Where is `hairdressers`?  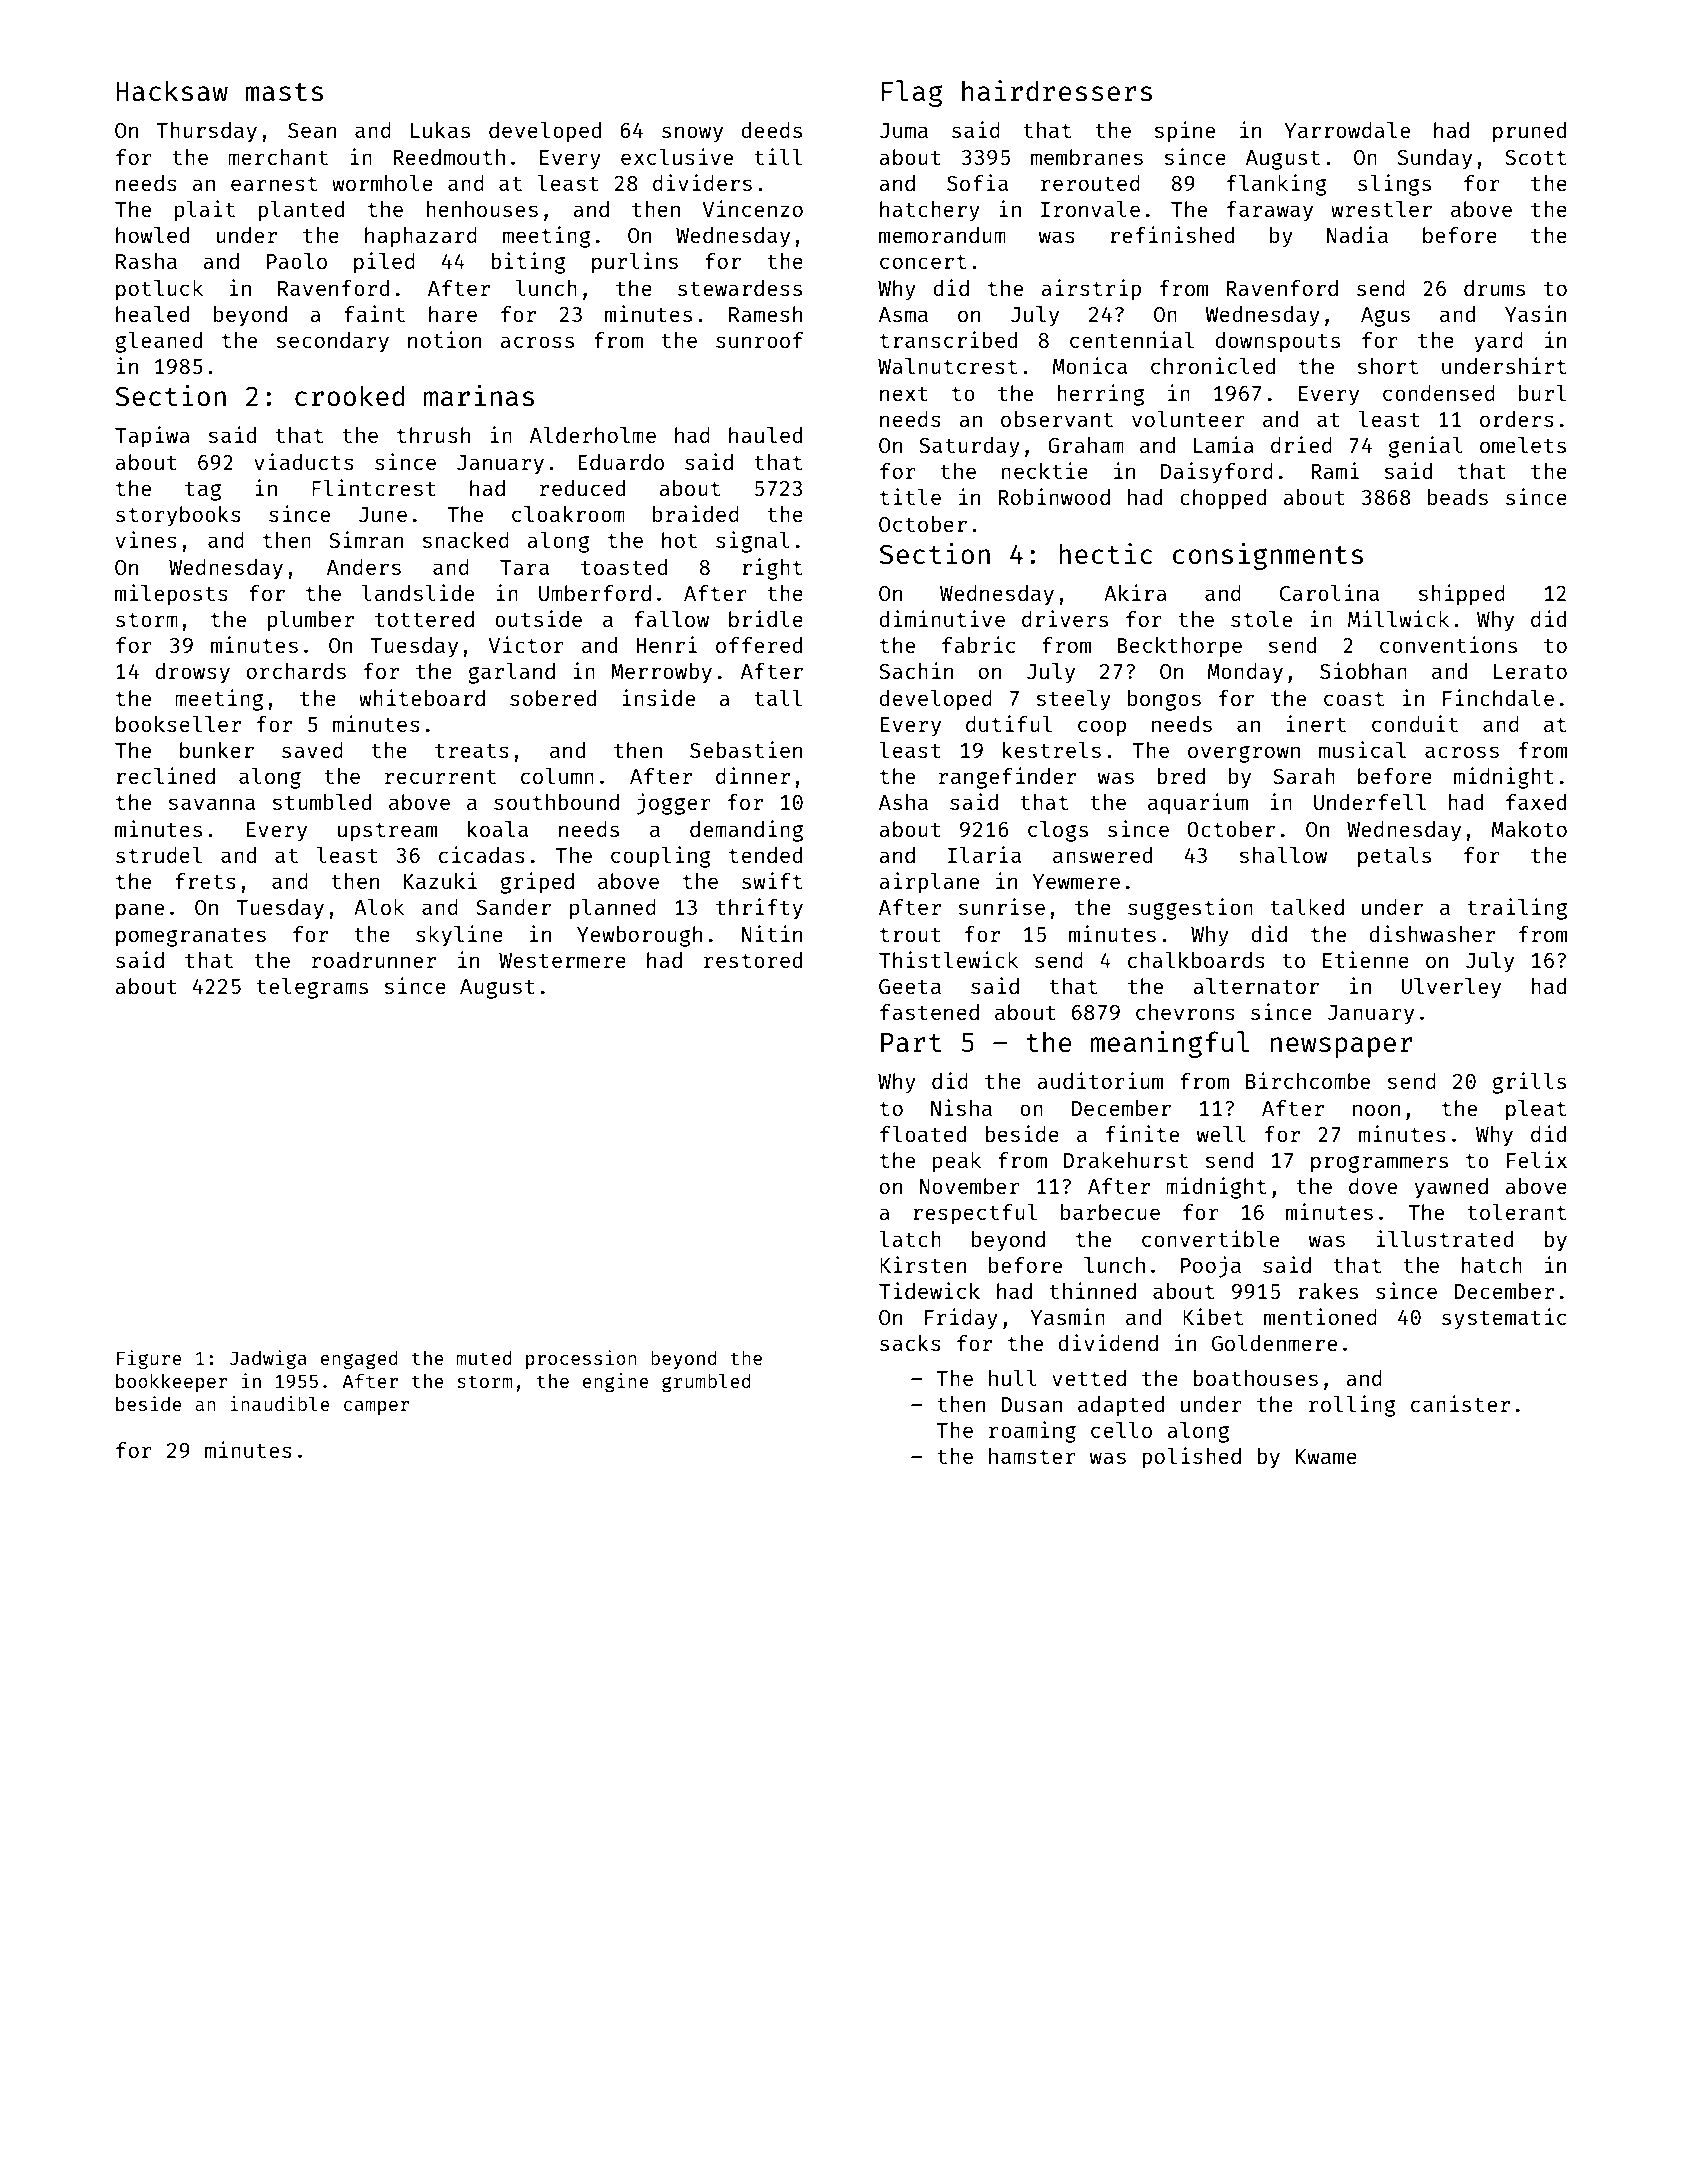
hairdressers is located at coordinates (1057, 90).
